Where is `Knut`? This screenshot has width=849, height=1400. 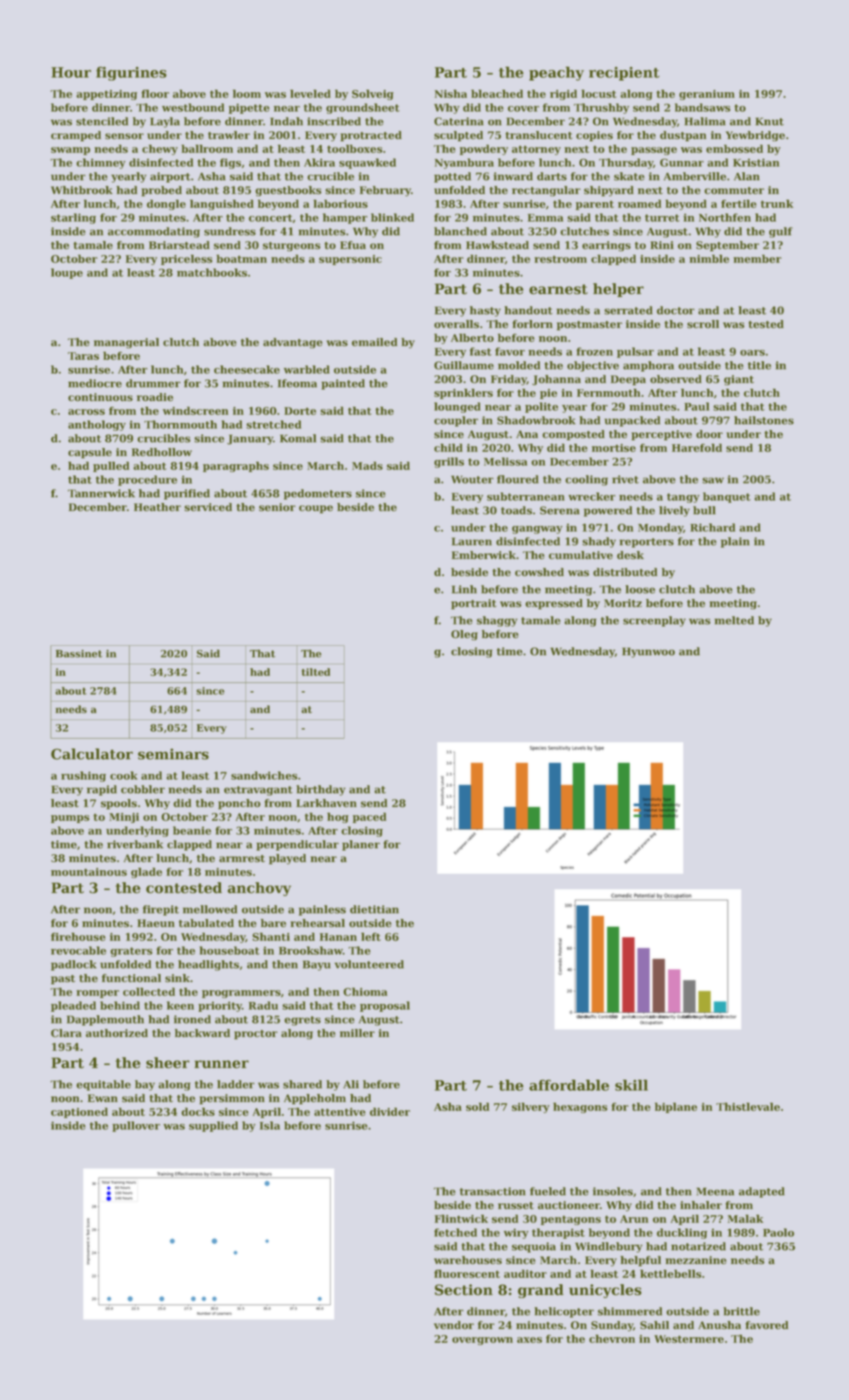
Knut is located at coordinates (770, 121).
